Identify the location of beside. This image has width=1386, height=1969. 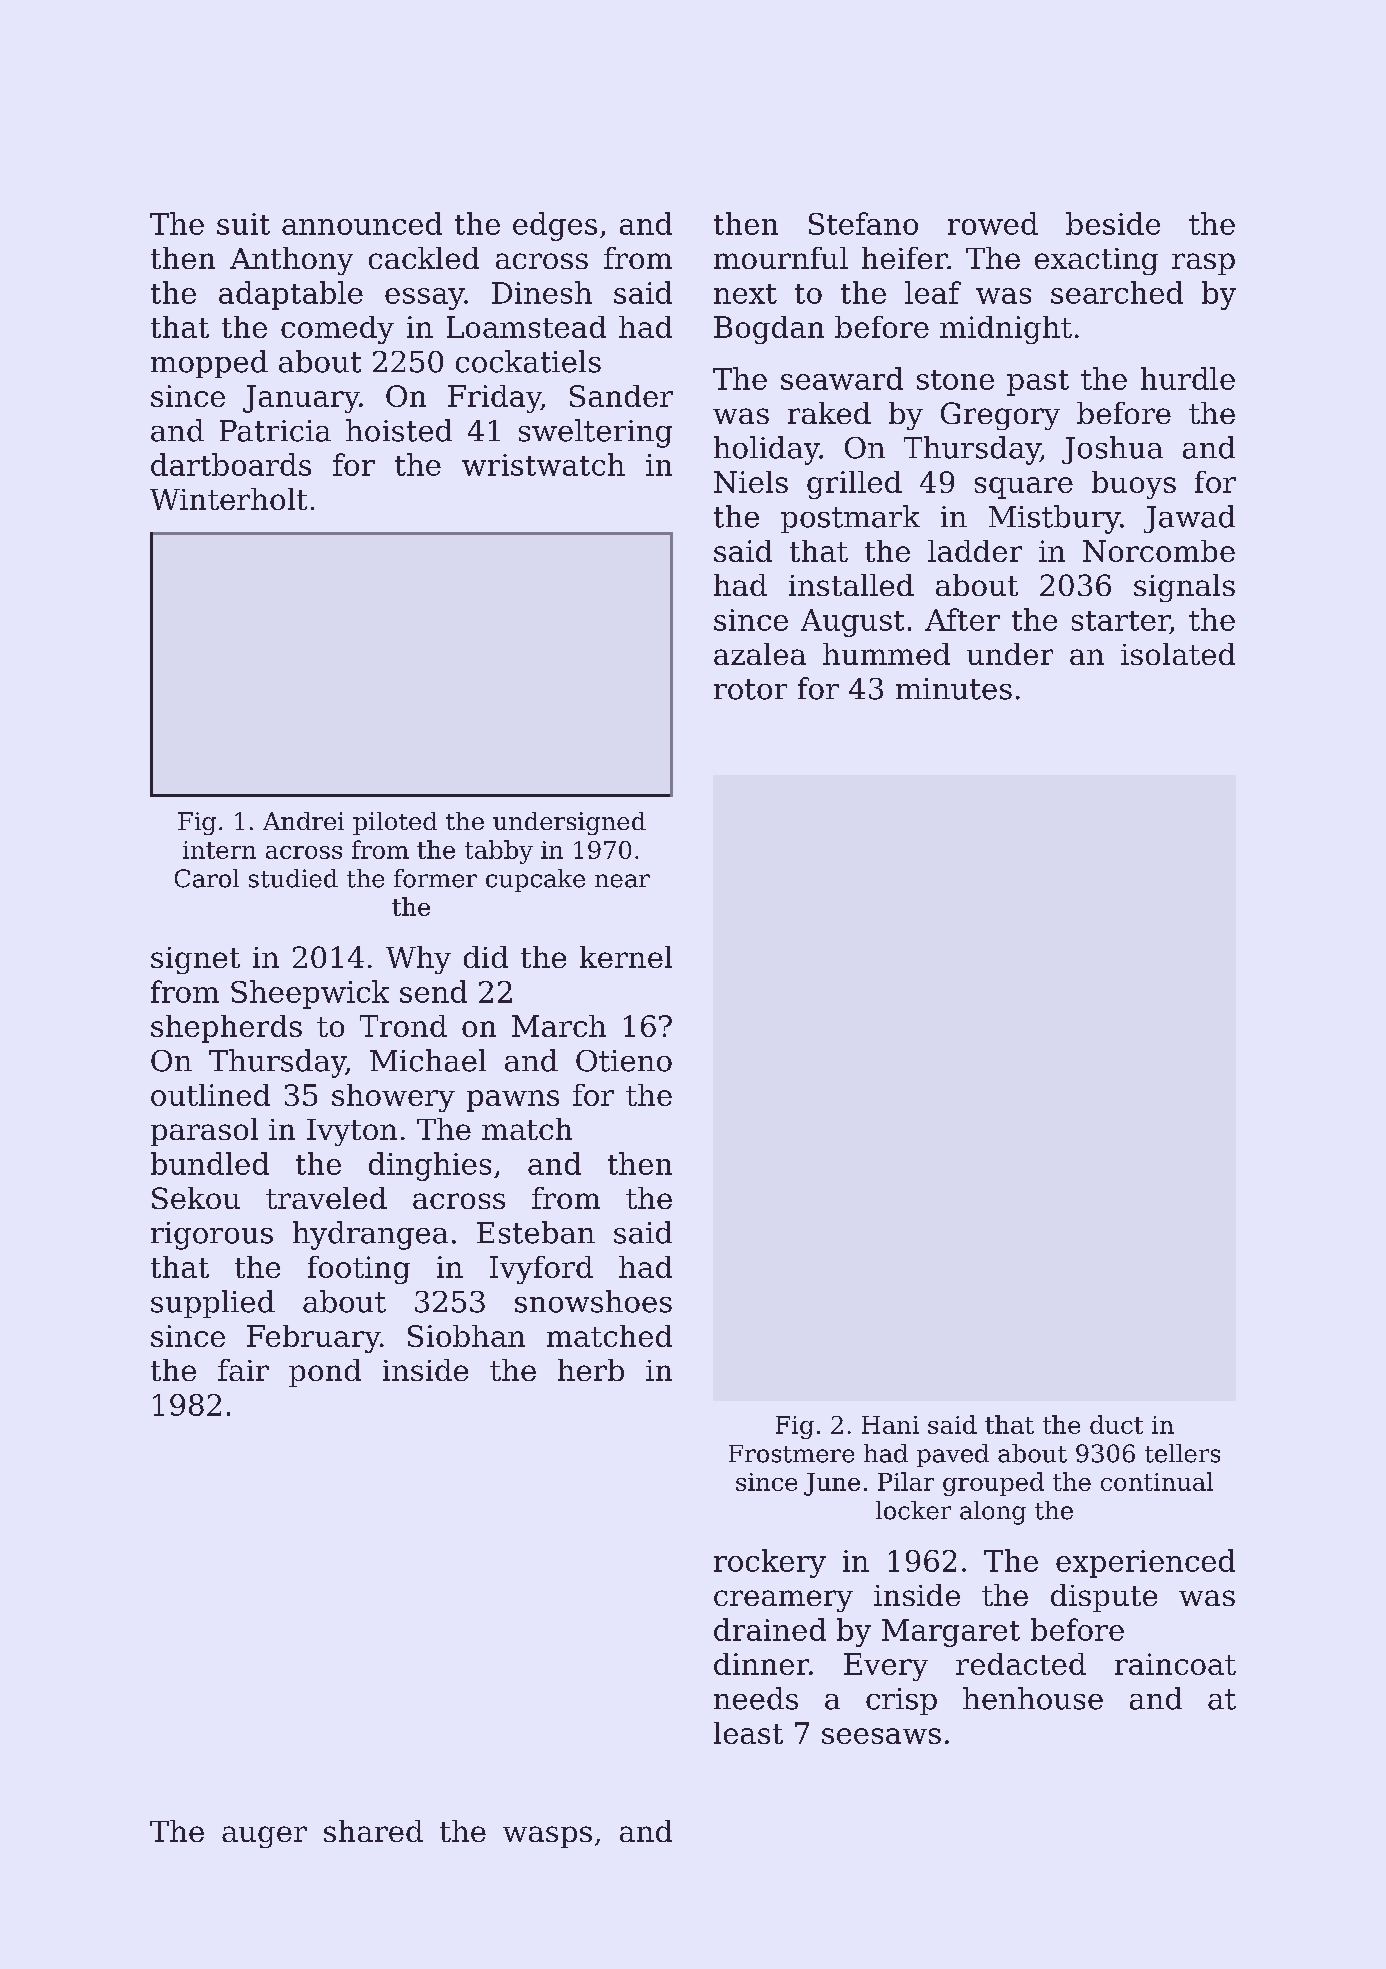
(1113, 223).
